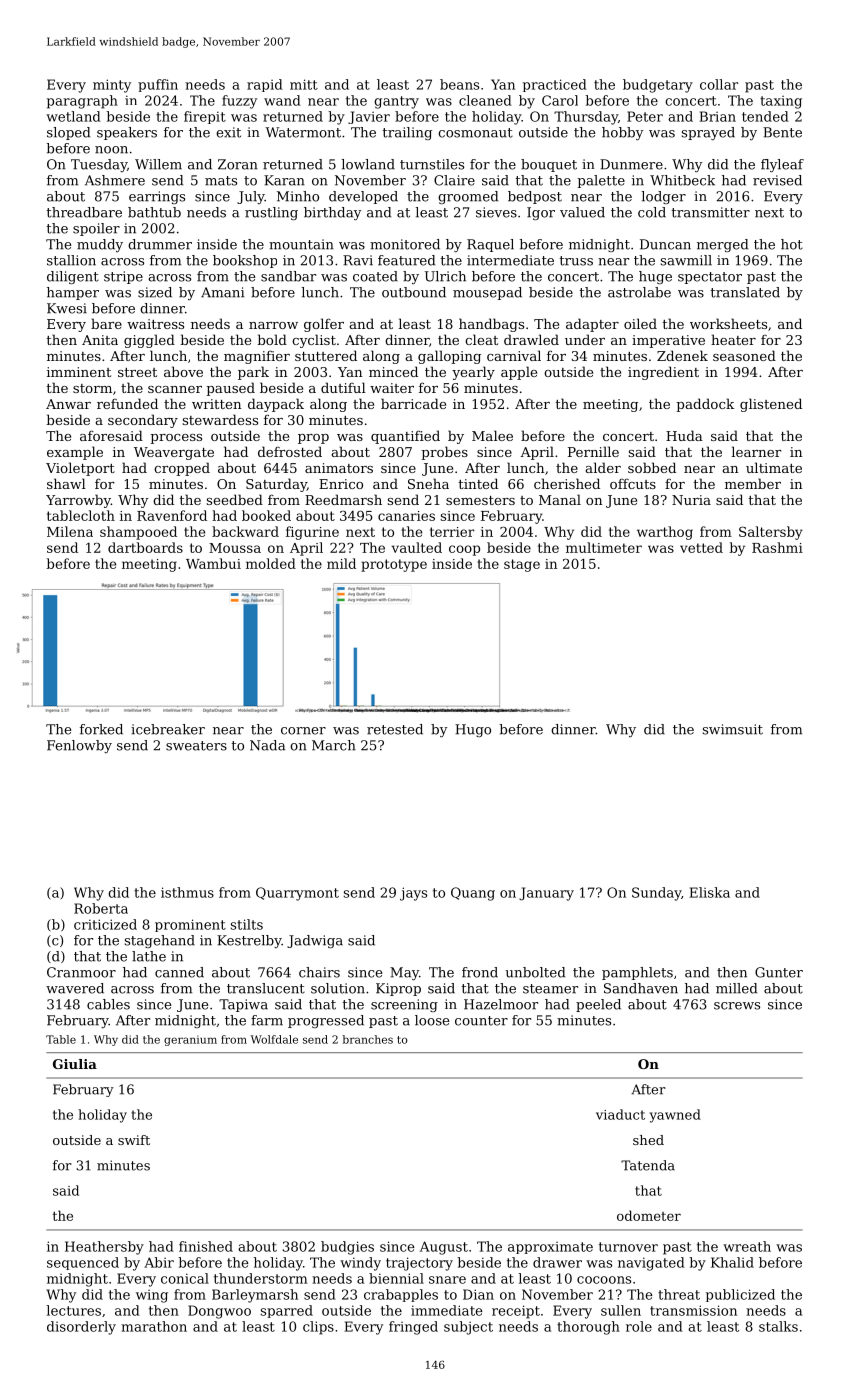 This page has height=1400, width=849. What do you see at coordinates (70, 531) in the page?
I see `Milena` at bounding box center [70, 531].
